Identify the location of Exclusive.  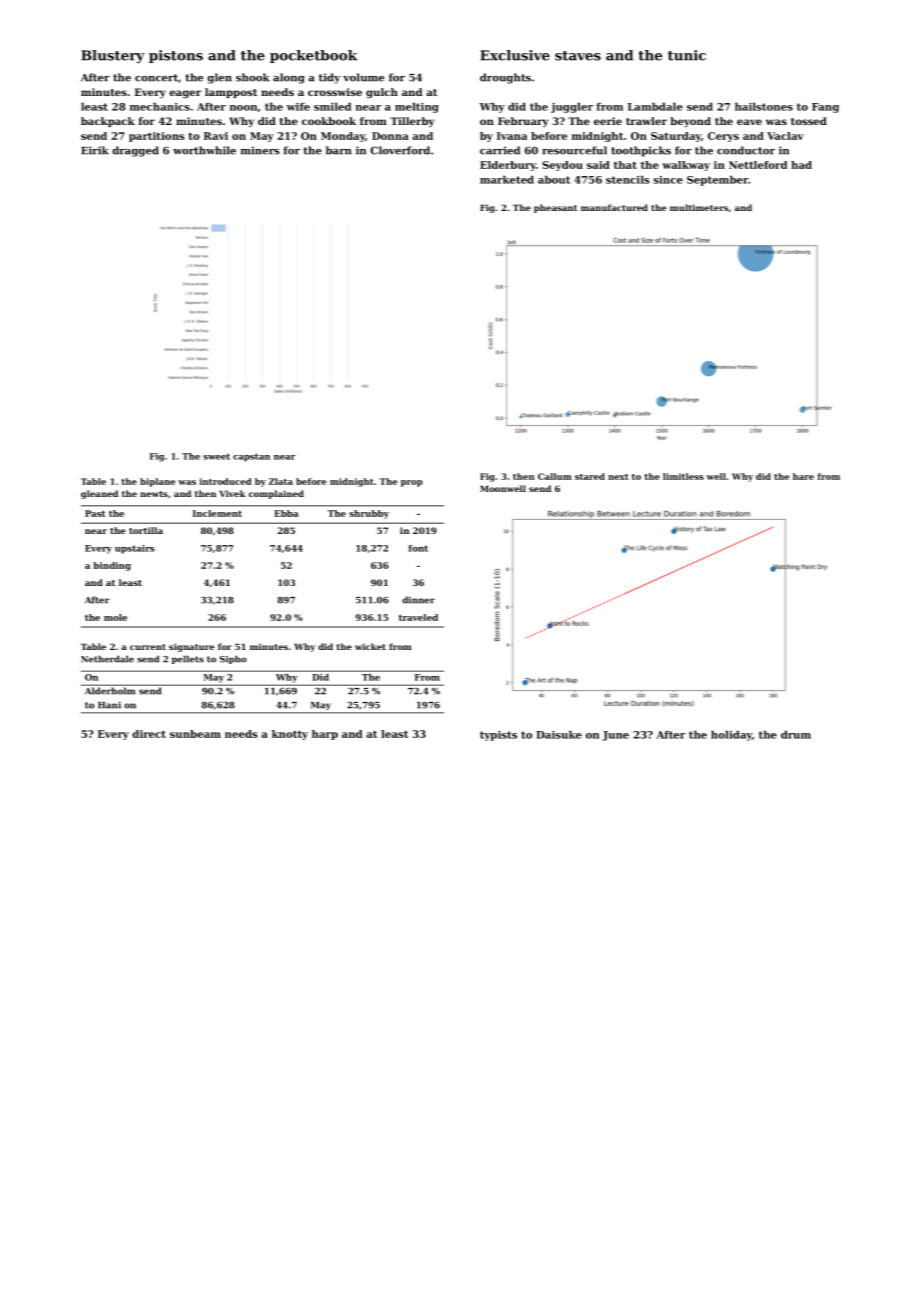
(515, 55).
